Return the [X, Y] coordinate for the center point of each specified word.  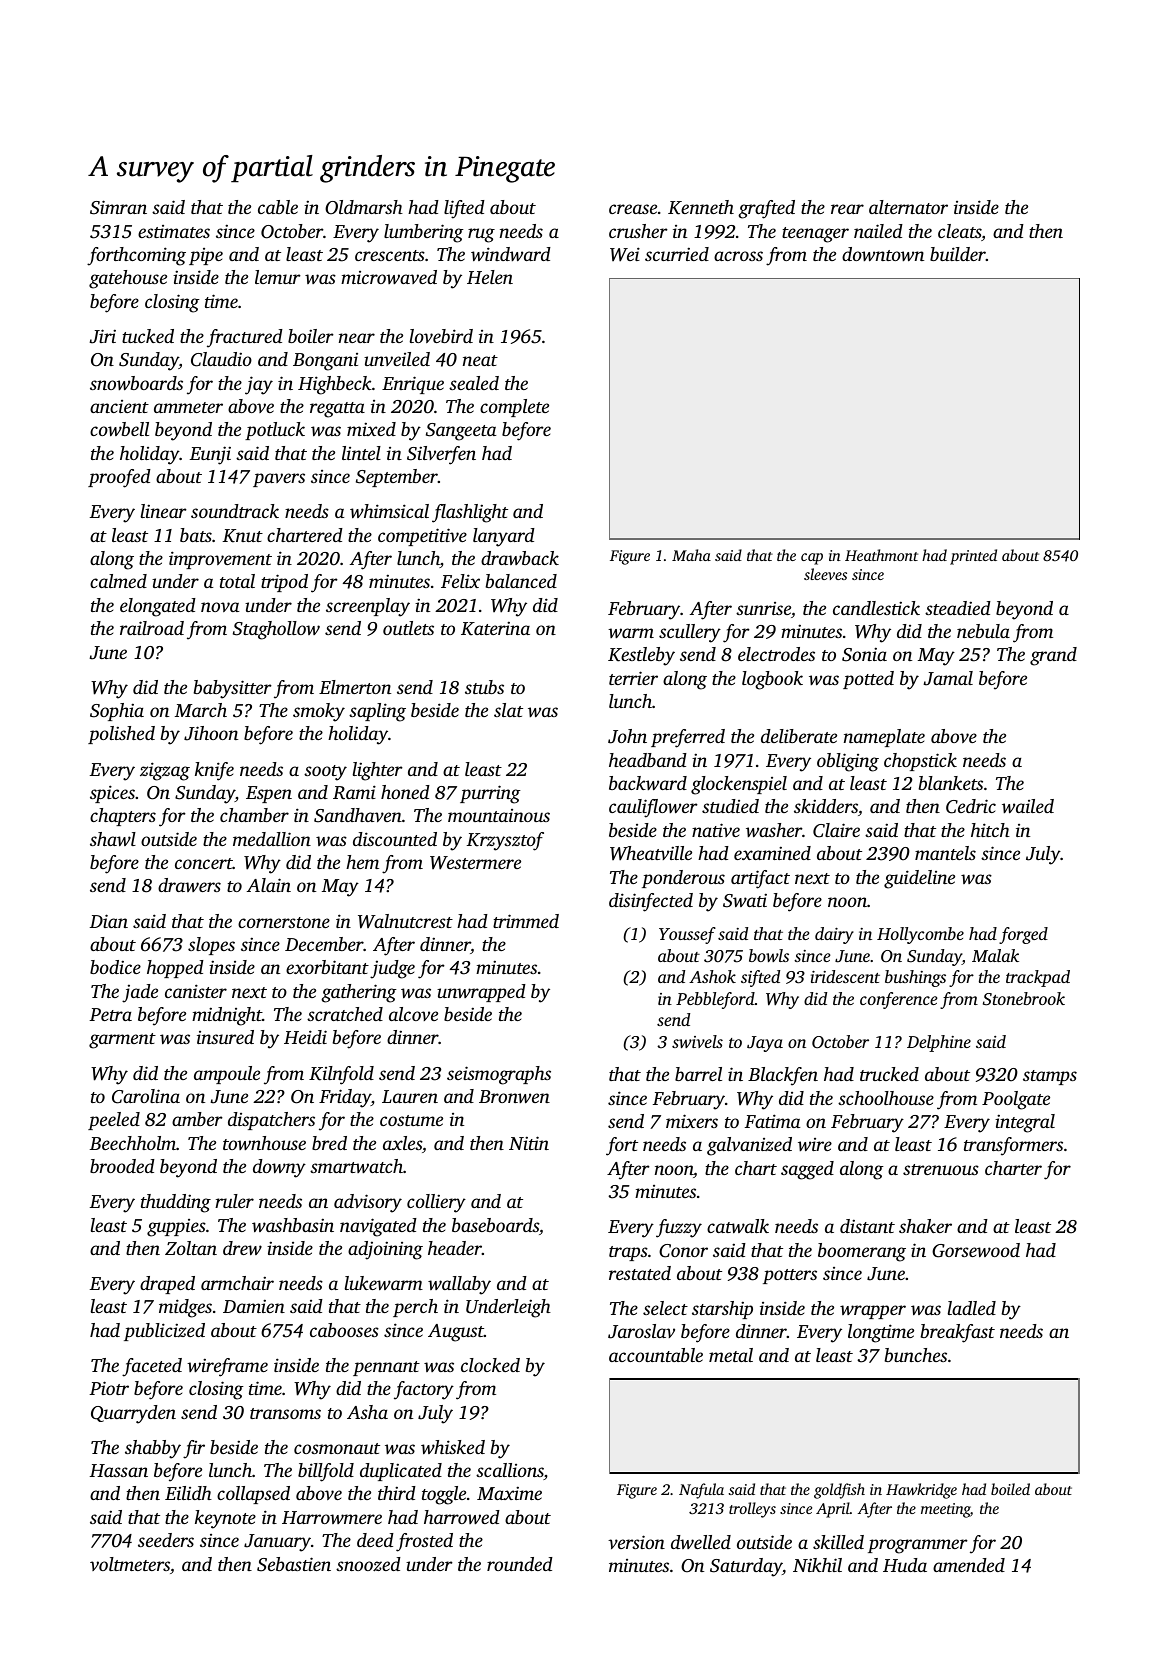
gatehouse [128, 279]
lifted [464, 209]
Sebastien [294, 1564]
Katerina [495, 628]
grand [1053, 656]
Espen [269, 794]
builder [958, 254]
